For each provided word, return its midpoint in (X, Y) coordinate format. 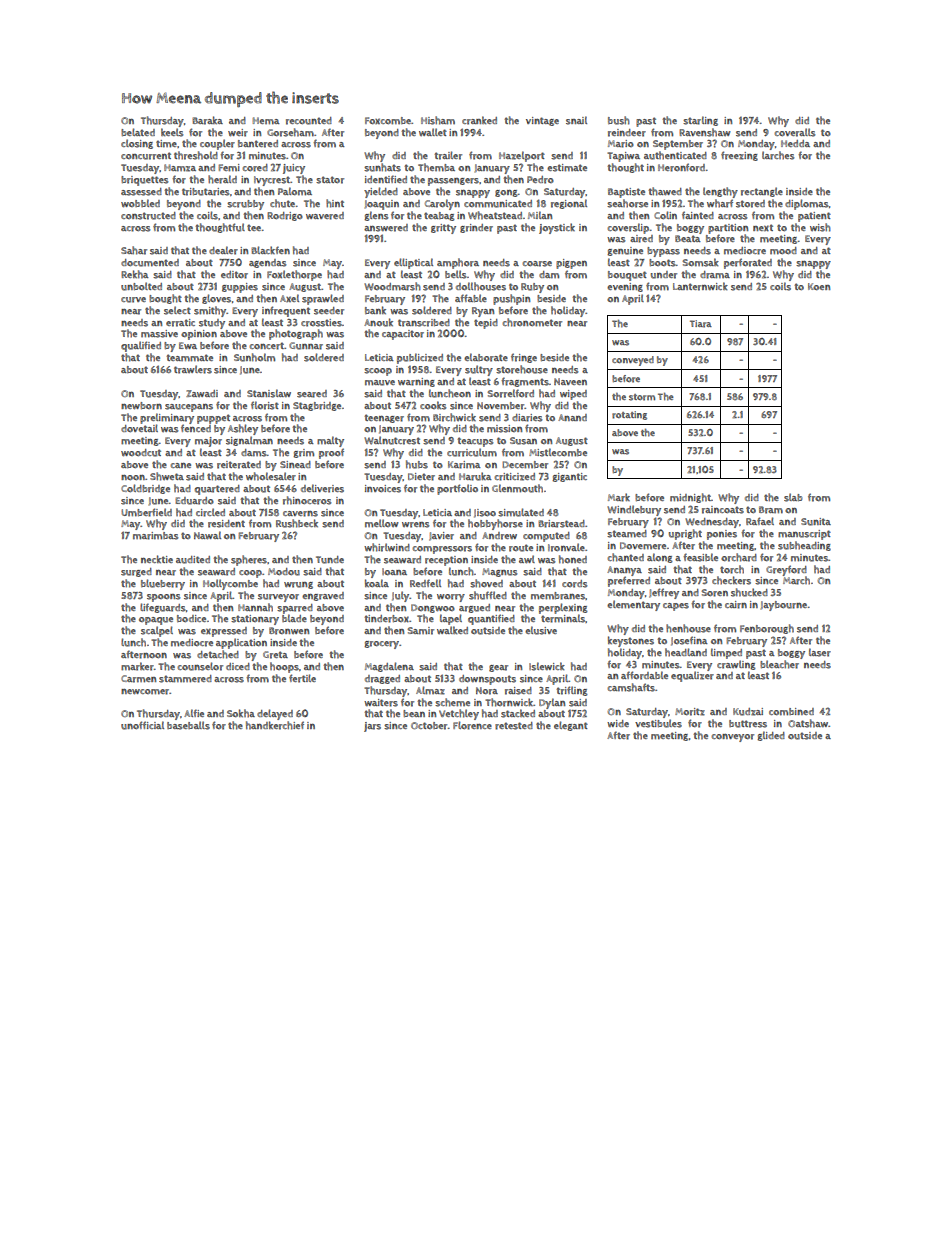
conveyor (732, 738)
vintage (542, 121)
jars (372, 727)
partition (728, 229)
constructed (148, 216)
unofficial (142, 725)
